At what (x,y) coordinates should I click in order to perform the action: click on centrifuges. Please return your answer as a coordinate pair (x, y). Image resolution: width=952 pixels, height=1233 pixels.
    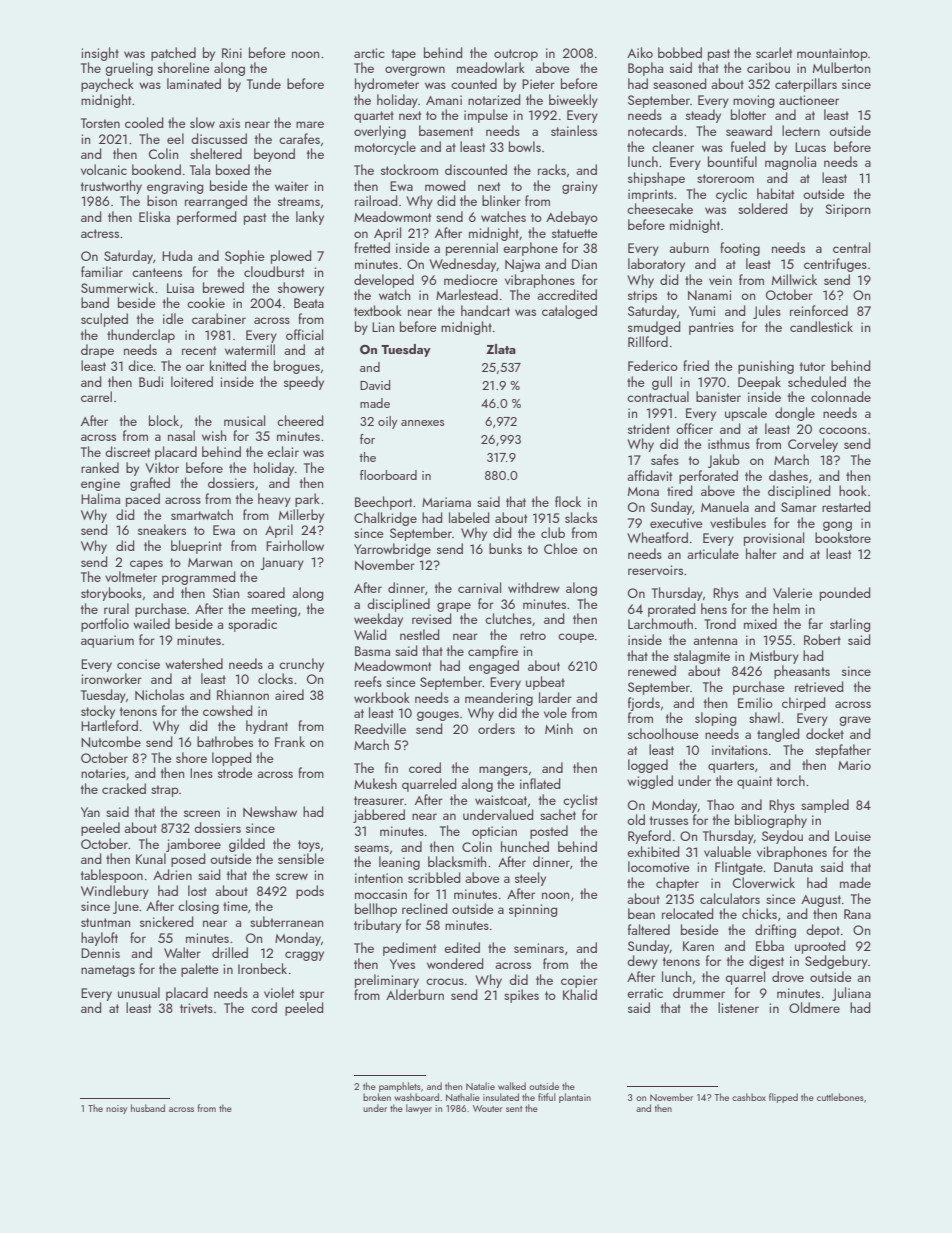
    Looking at the image, I should click on (835, 265).
